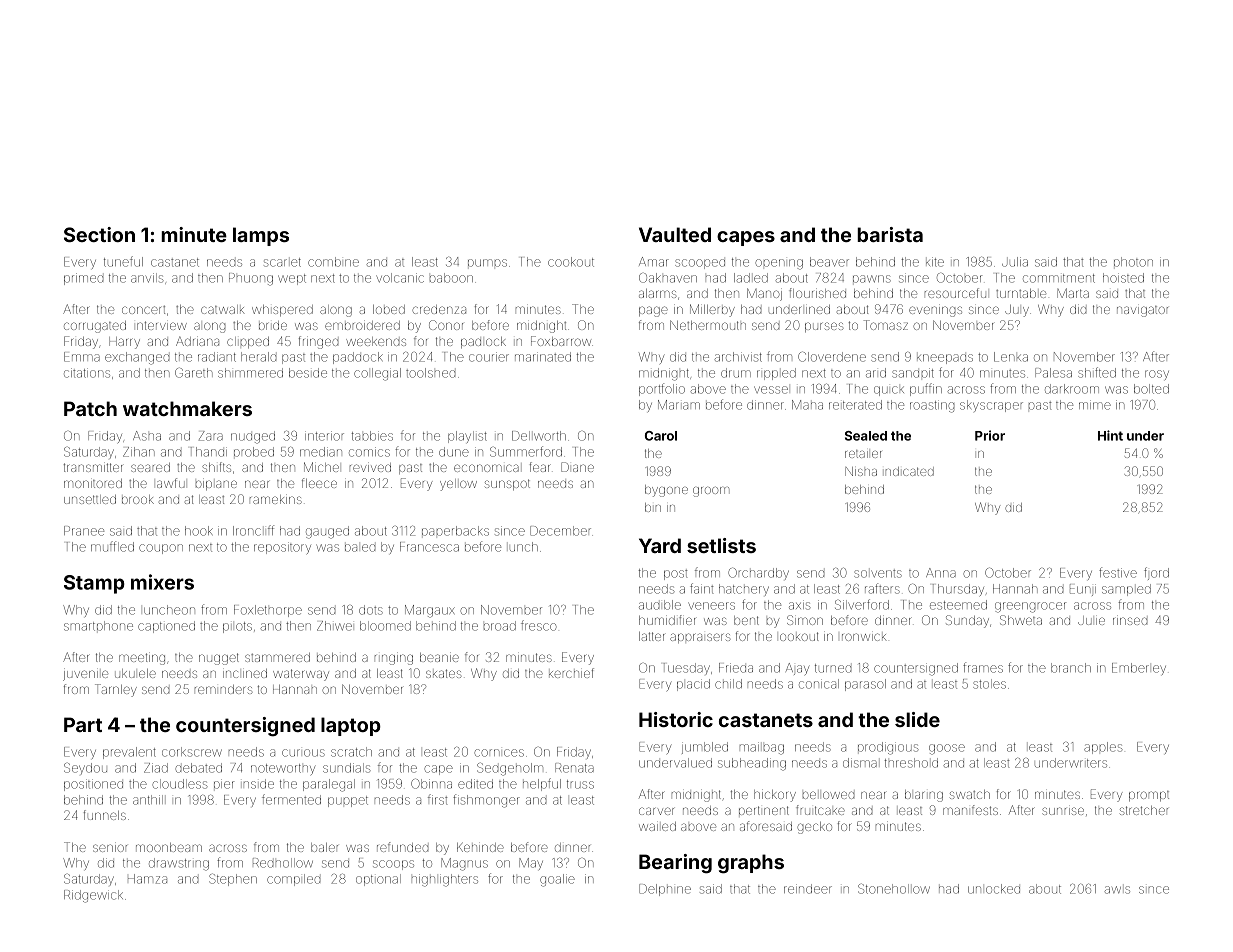  Describe the element at coordinates (291, 799) in the screenshot. I see `fermented` at that location.
